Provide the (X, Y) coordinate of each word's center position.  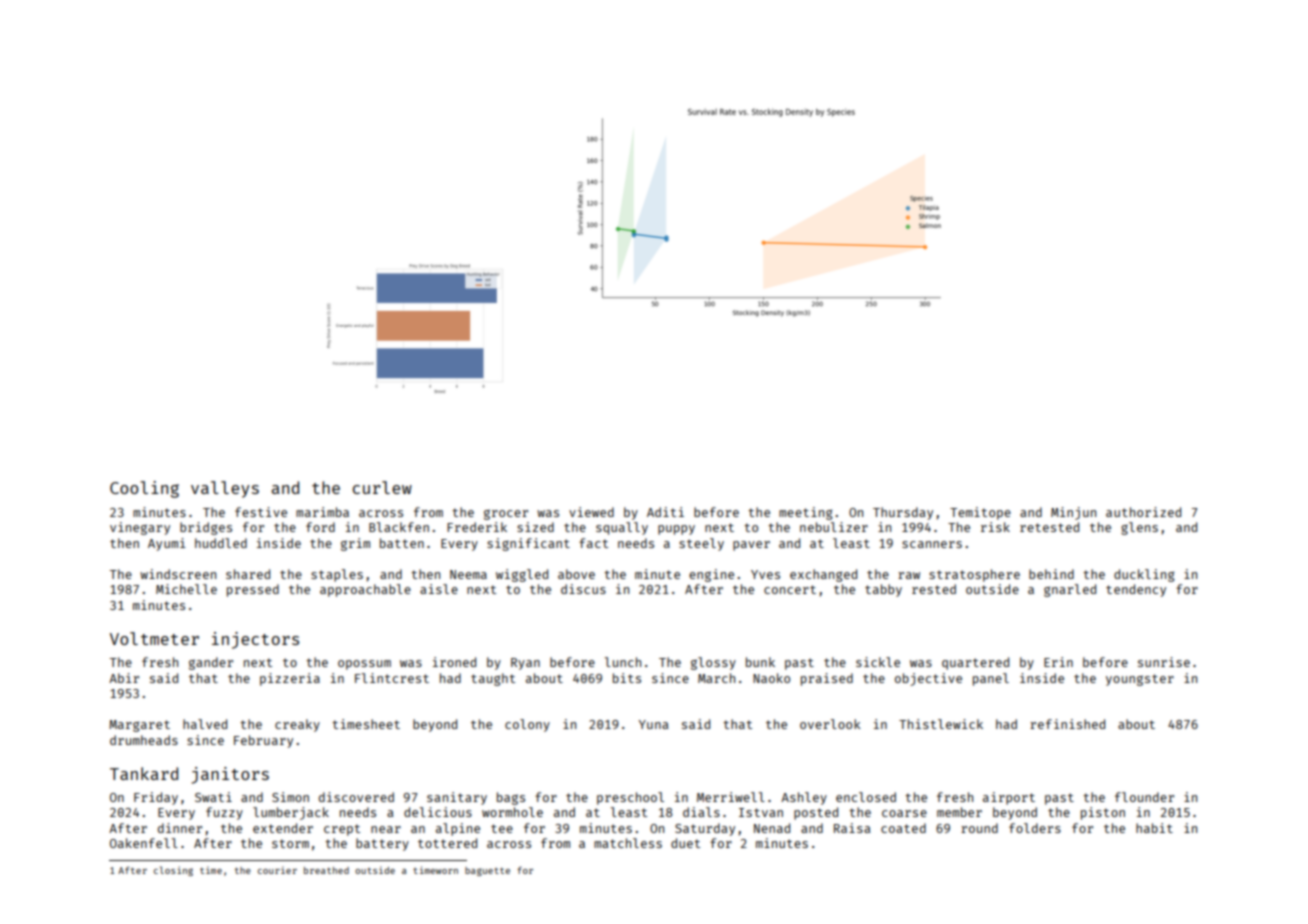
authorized (1143, 512)
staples (337, 575)
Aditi (665, 512)
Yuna (654, 724)
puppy (676, 530)
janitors (230, 775)
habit (1154, 828)
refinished (1067, 724)
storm (290, 843)
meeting (806, 513)
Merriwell (731, 797)
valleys (225, 489)
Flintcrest (392, 678)
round (979, 828)
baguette (487, 871)
